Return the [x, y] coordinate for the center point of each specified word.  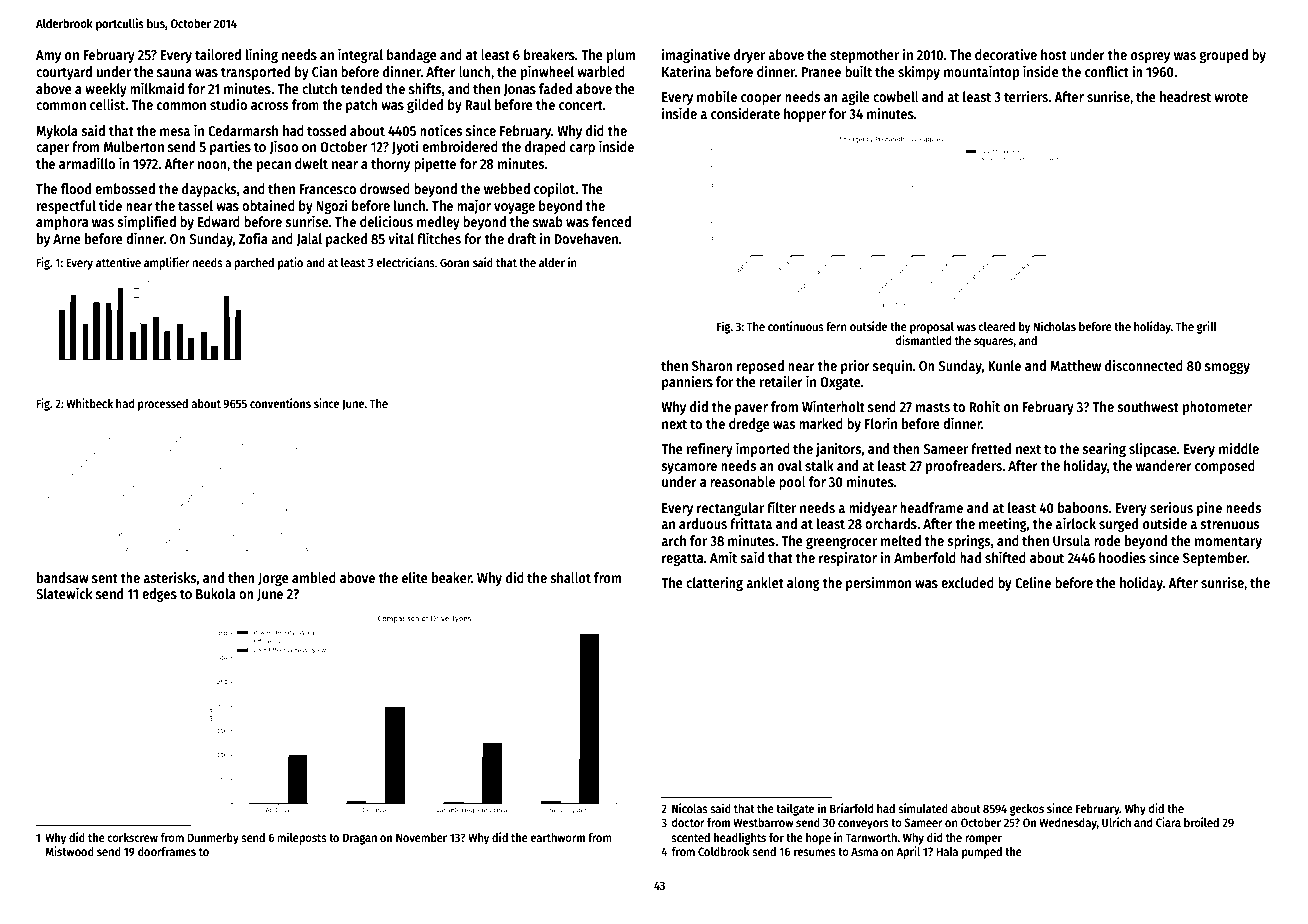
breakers [549, 54]
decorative [1006, 54]
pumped [982, 853]
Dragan [360, 839]
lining [262, 55]
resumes [815, 852]
